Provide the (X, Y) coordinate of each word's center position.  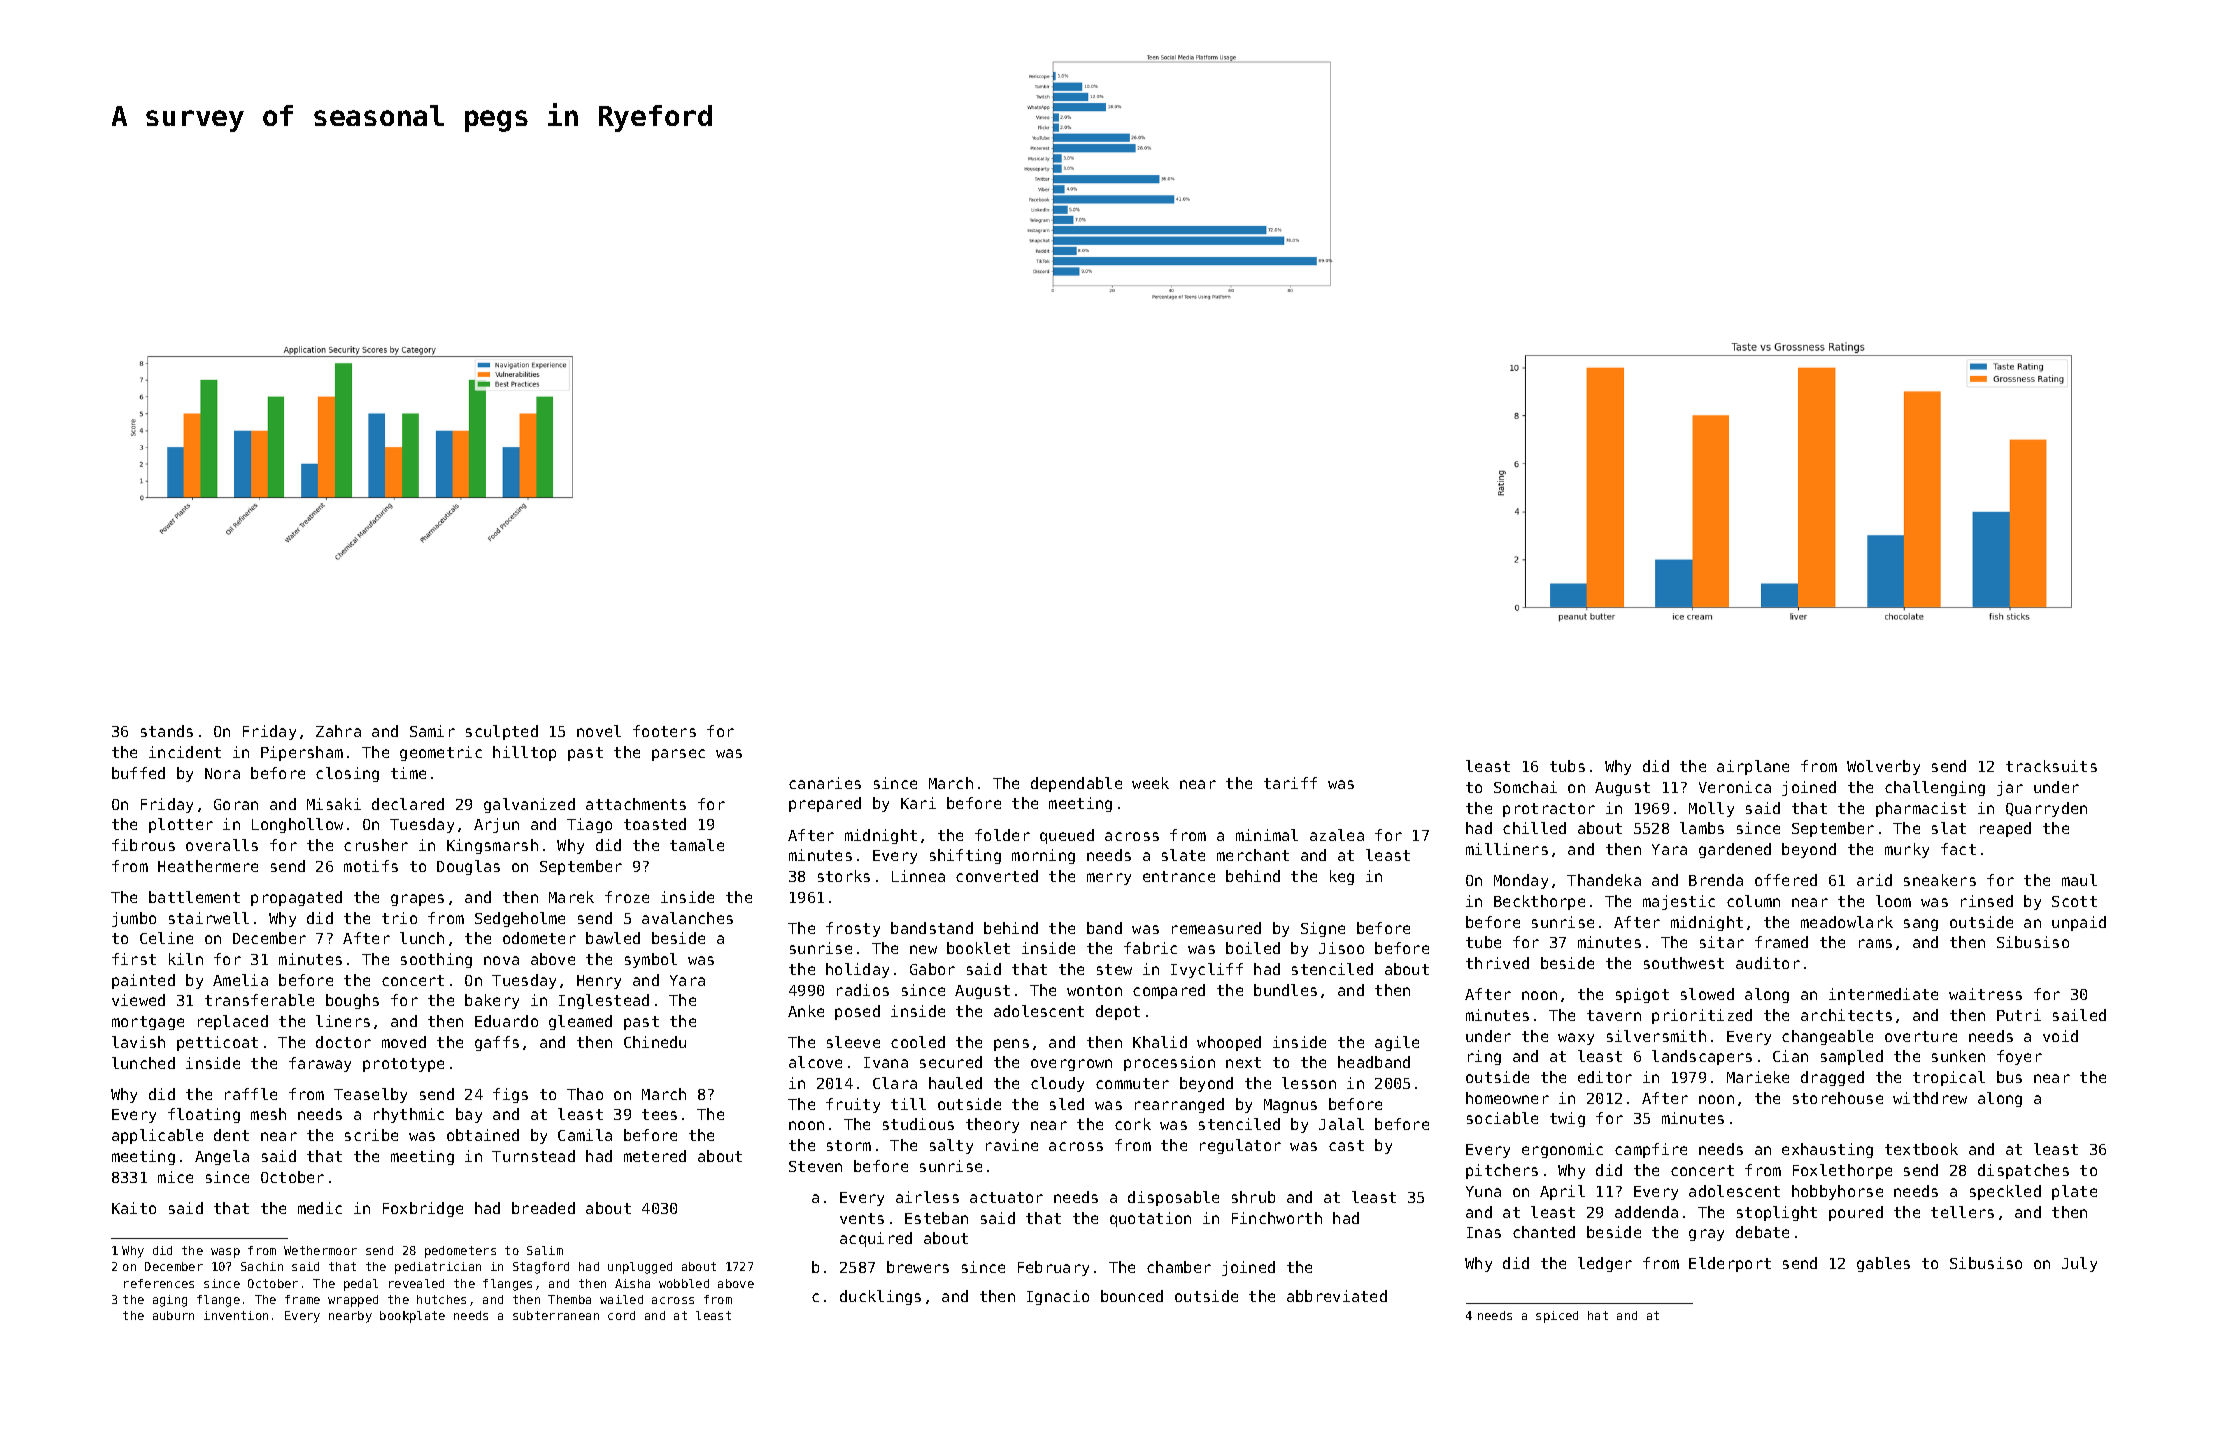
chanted (1544, 1232)
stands (167, 731)
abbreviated (1337, 1296)
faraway (320, 1064)
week (1150, 783)
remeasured (1216, 928)
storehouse (1838, 1098)
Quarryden (2046, 809)
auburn (173, 1315)
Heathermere (208, 866)
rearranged (1179, 1105)
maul (2079, 880)
